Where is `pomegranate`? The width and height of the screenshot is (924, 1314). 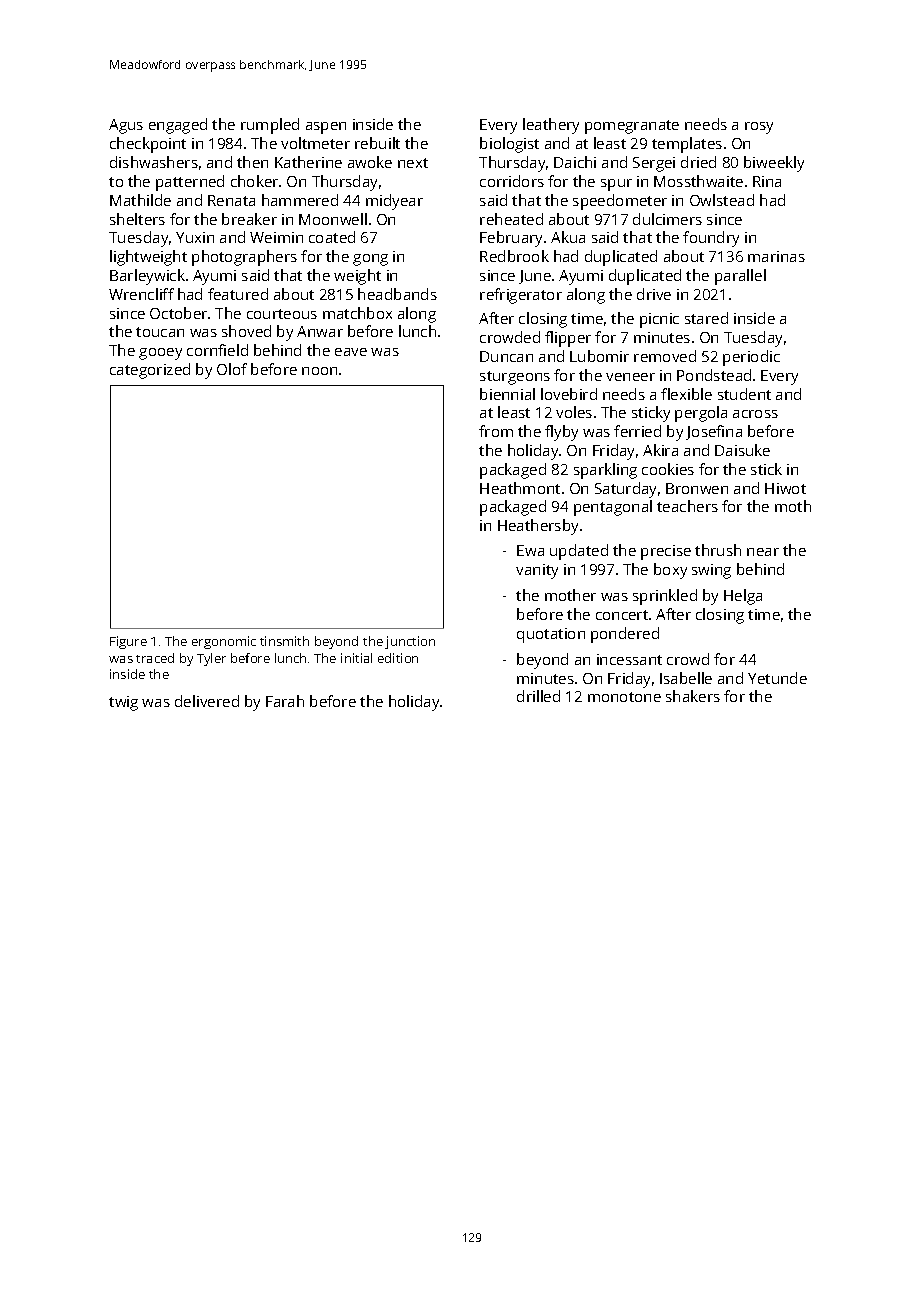 pomegranate is located at coordinates (632, 127).
